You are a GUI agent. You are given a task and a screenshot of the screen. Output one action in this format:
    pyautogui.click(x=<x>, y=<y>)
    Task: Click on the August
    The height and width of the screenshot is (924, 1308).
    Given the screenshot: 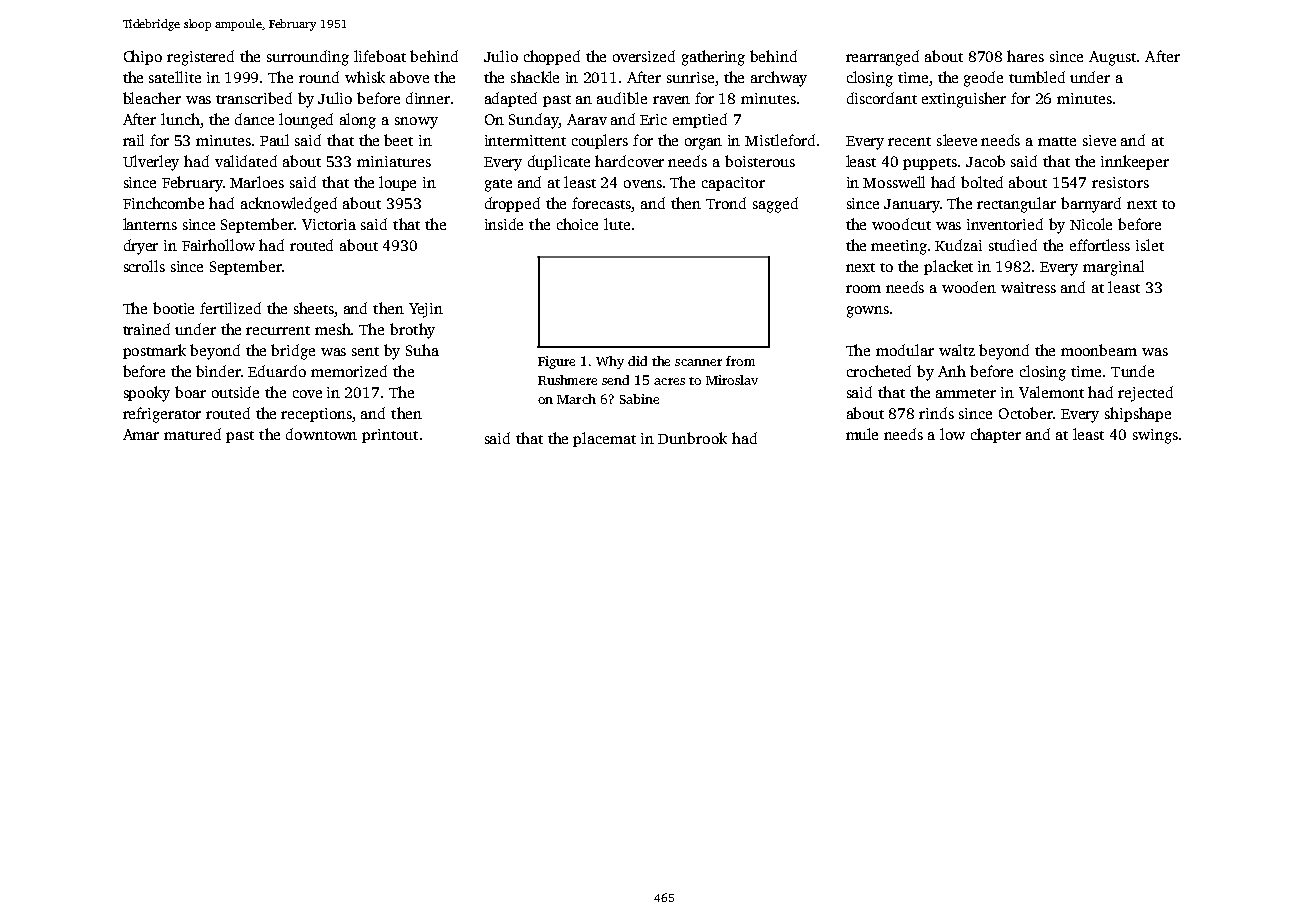 What is the action you would take?
    pyautogui.click(x=1112, y=58)
